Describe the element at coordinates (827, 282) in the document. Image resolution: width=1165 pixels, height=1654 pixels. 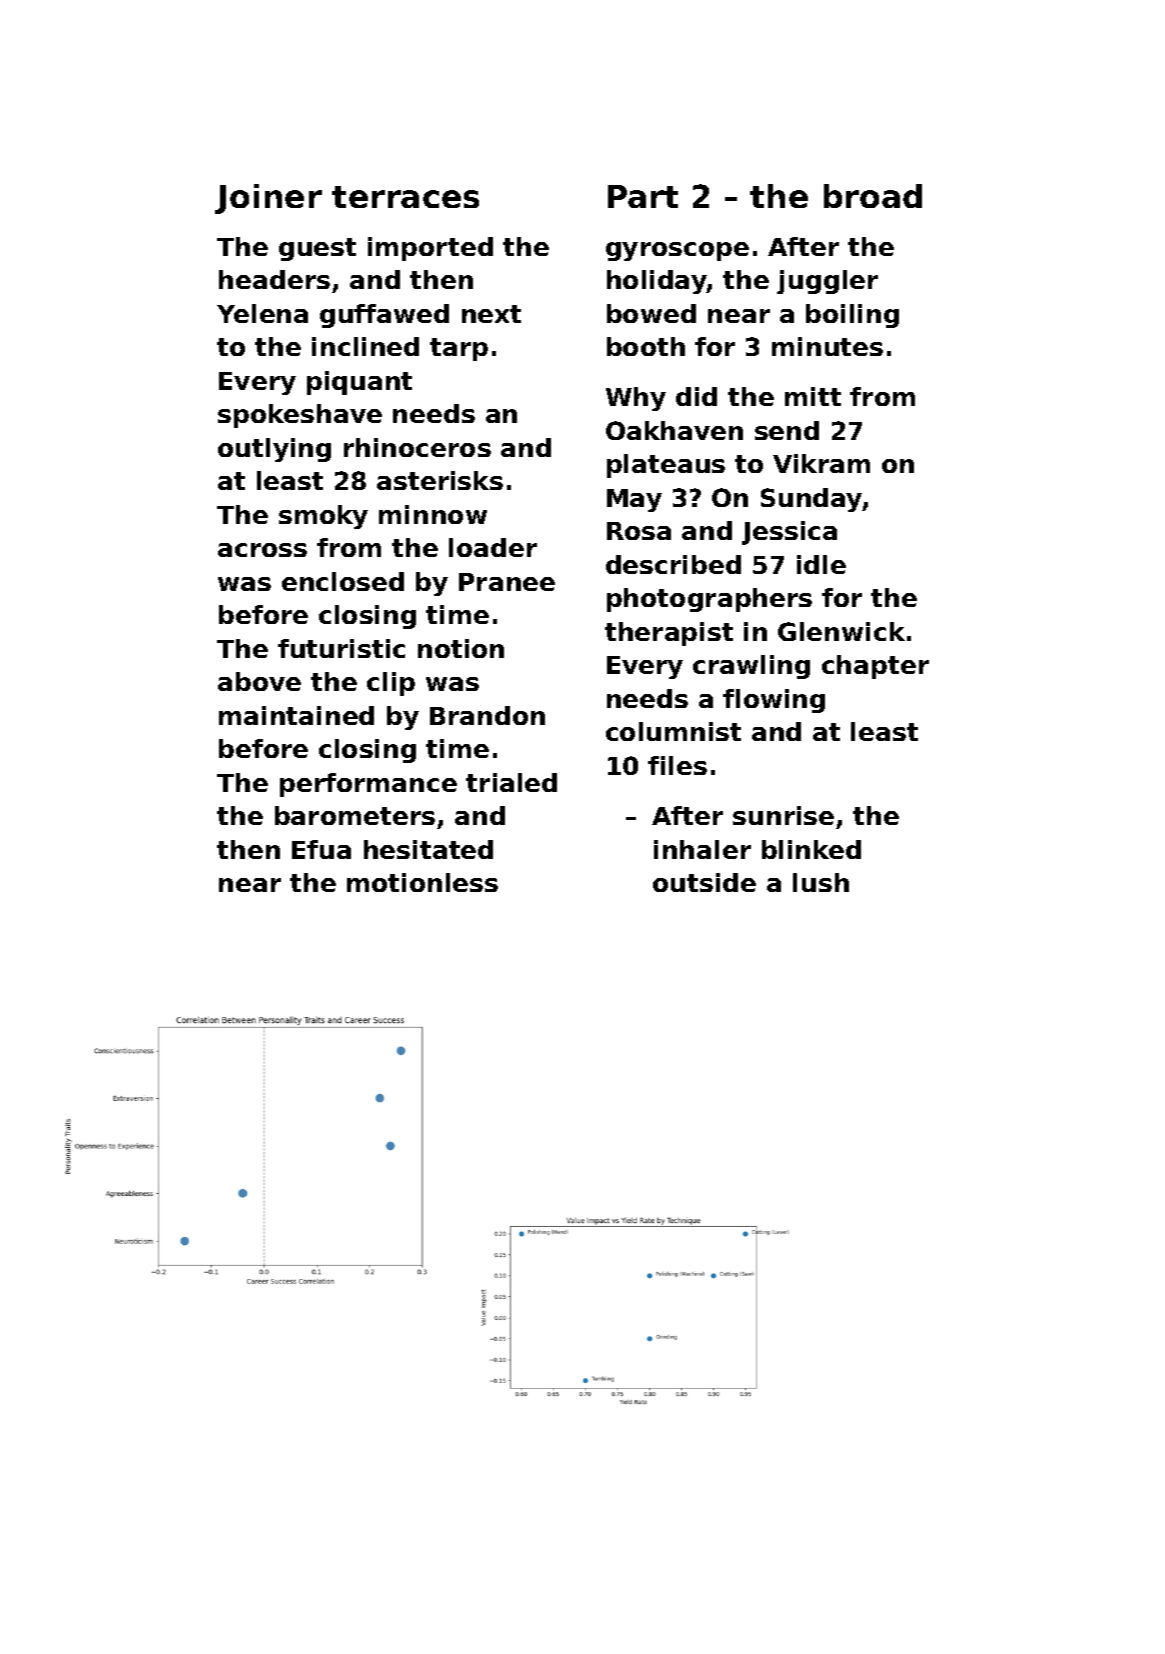
I see `juggler` at that location.
